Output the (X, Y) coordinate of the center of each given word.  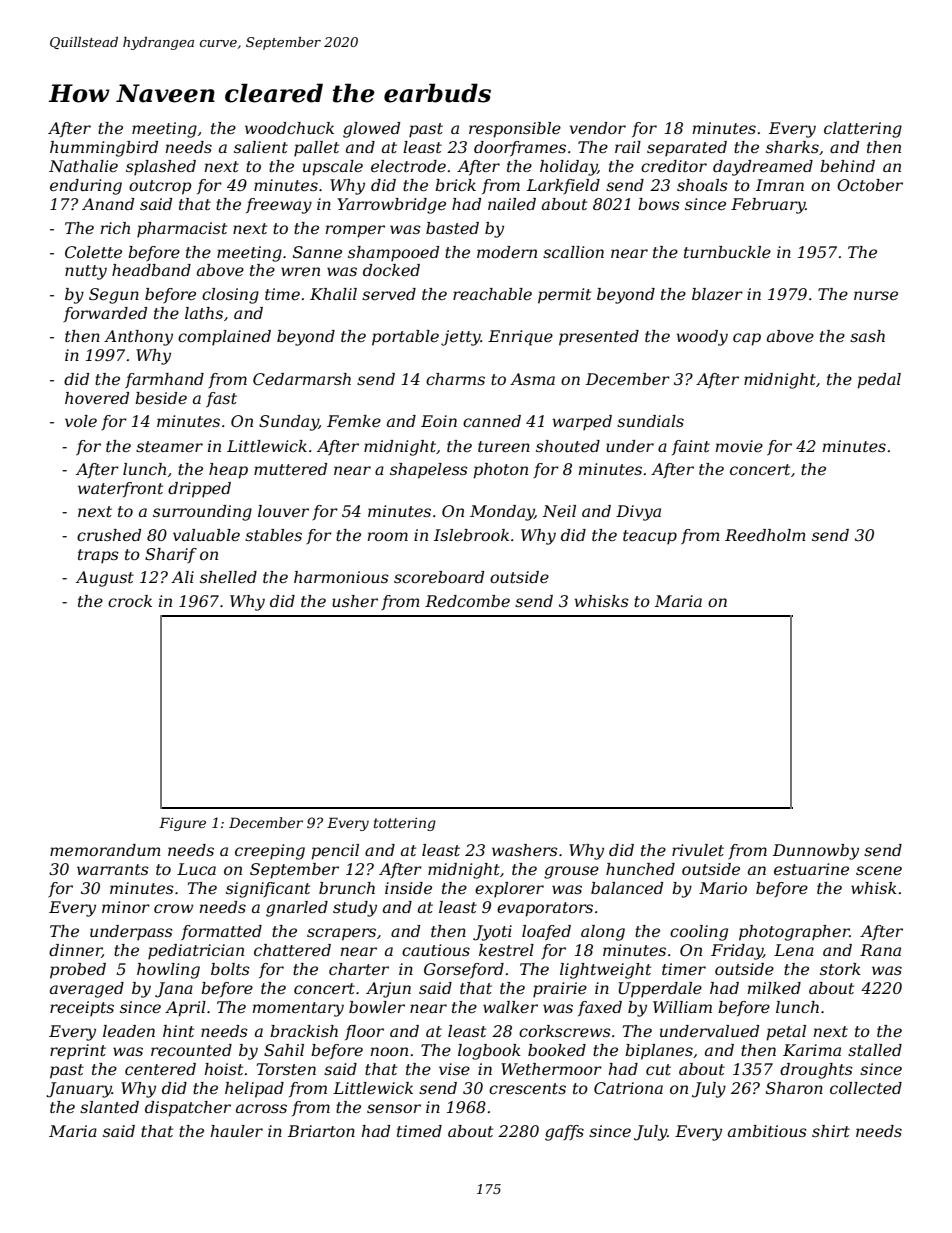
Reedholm (765, 535)
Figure (182, 824)
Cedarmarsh (302, 379)
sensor (394, 1108)
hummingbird (104, 149)
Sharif (171, 555)
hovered (97, 398)
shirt (831, 1131)
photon (500, 471)
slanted (109, 1107)
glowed (371, 130)
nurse (876, 295)
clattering (863, 130)
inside (408, 888)
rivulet (698, 850)
